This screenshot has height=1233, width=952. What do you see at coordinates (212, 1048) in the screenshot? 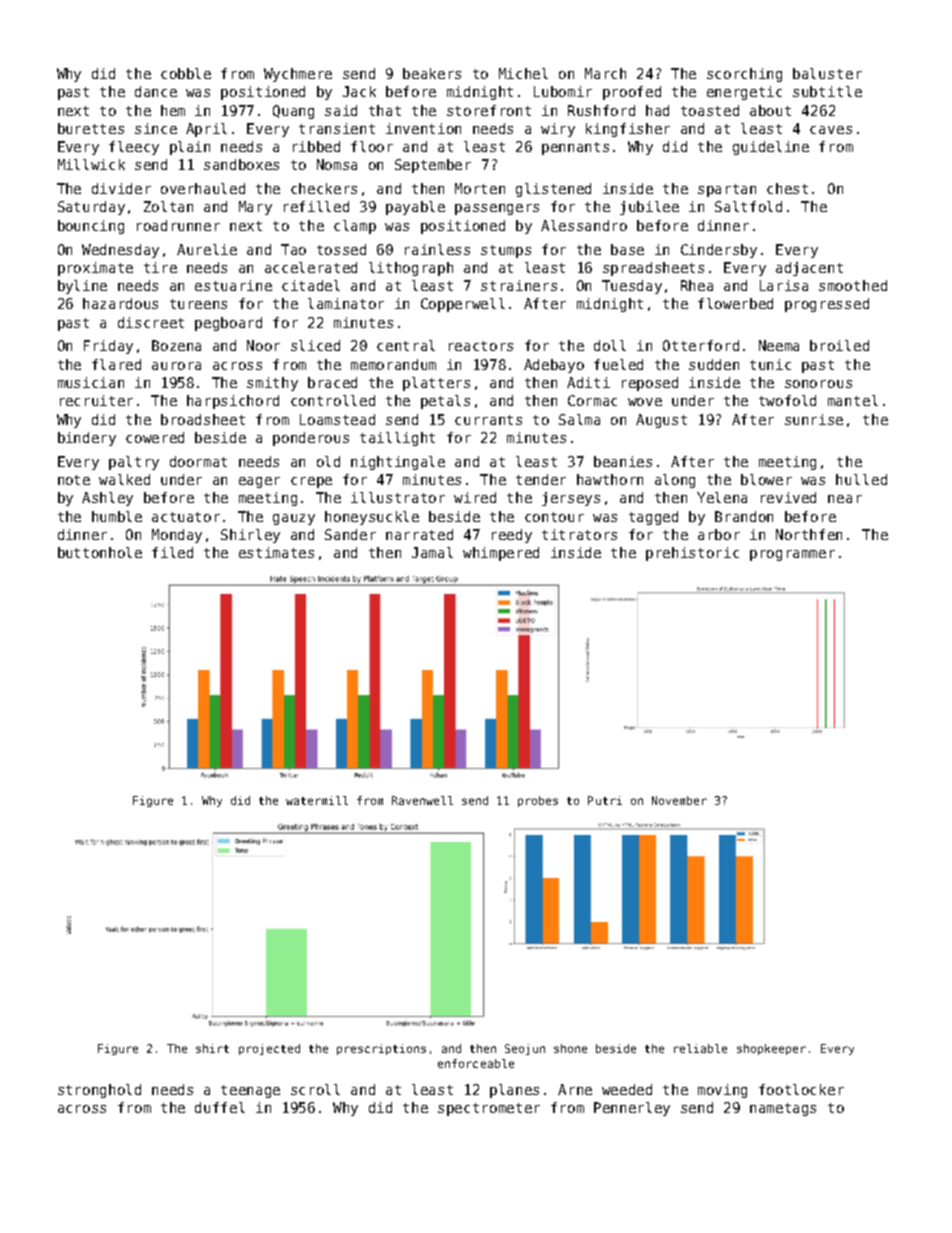
I see `shirt` at bounding box center [212, 1048].
